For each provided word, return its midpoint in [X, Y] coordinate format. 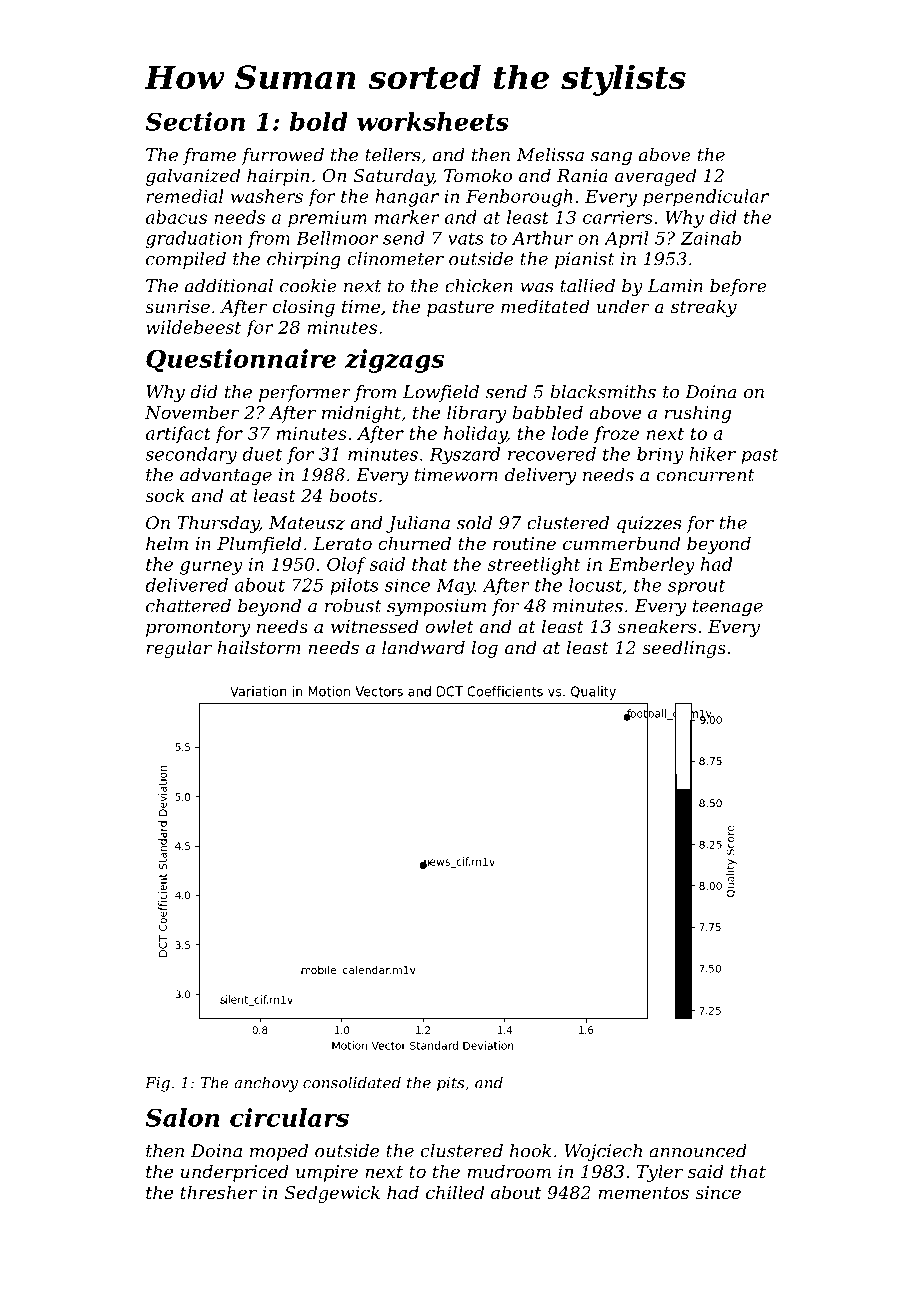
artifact [178, 435]
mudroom [509, 1171]
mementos [643, 1193]
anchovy [266, 1084]
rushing [698, 414]
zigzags [394, 361]
